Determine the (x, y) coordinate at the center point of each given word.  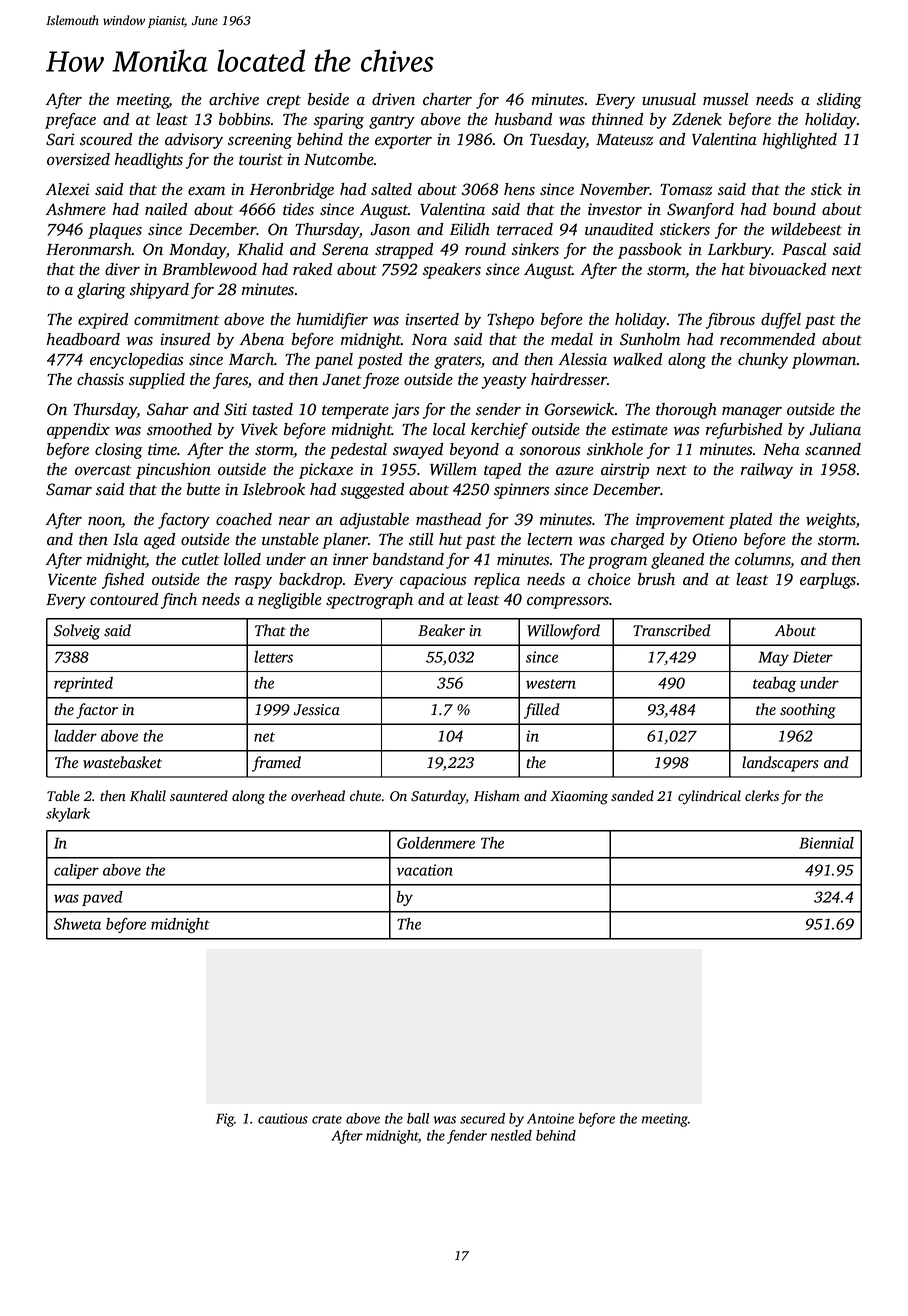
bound (794, 209)
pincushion (173, 471)
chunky (763, 361)
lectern (550, 539)
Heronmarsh (89, 249)
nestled (511, 1135)
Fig (225, 1120)
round (485, 249)
